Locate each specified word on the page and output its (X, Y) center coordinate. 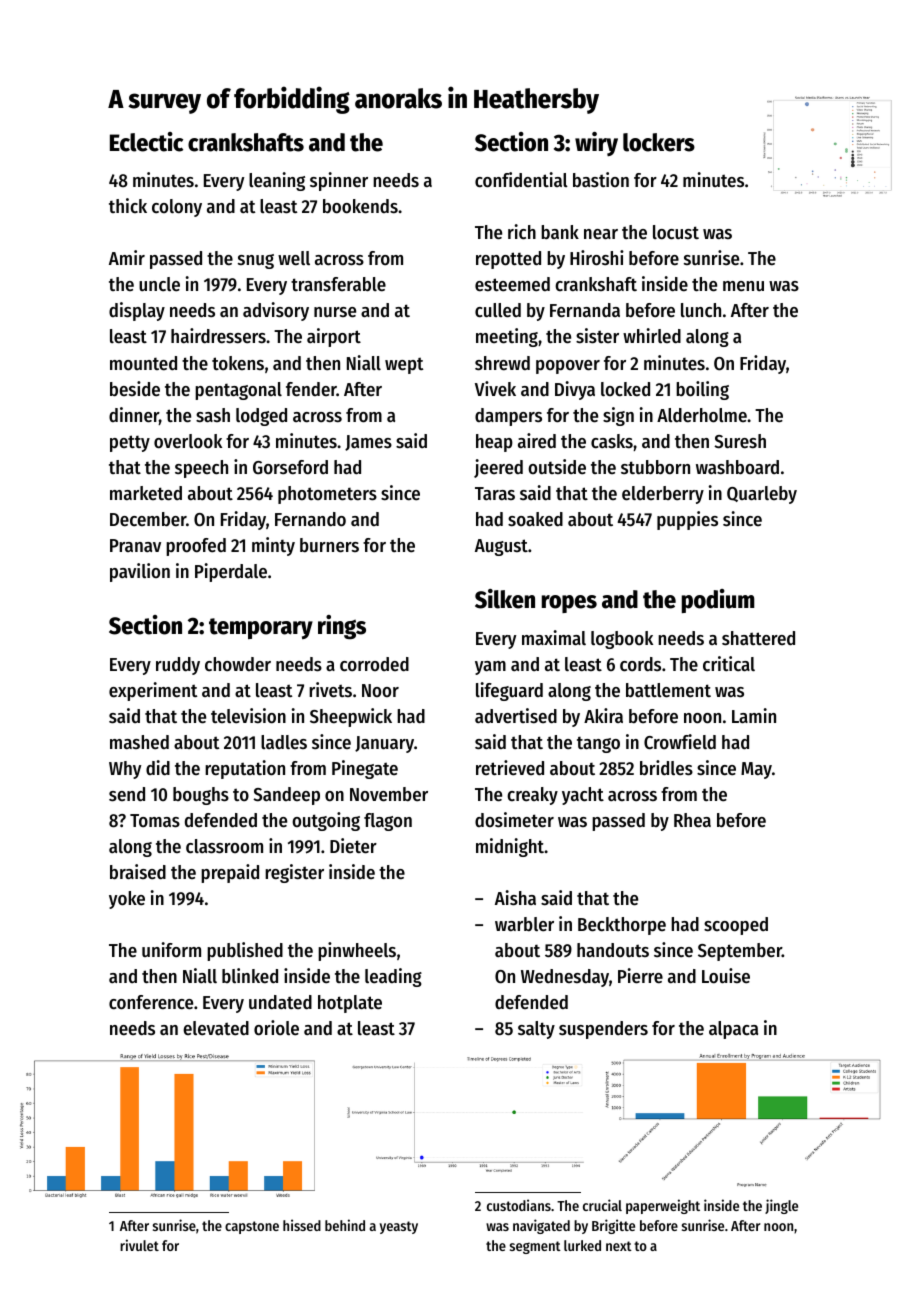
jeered (498, 468)
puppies (687, 520)
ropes (569, 604)
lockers (659, 142)
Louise (726, 976)
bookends (360, 206)
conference (151, 1002)
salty (536, 1030)
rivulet (139, 1245)
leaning (277, 181)
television (248, 716)
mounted (143, 363)
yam (490, 668)
